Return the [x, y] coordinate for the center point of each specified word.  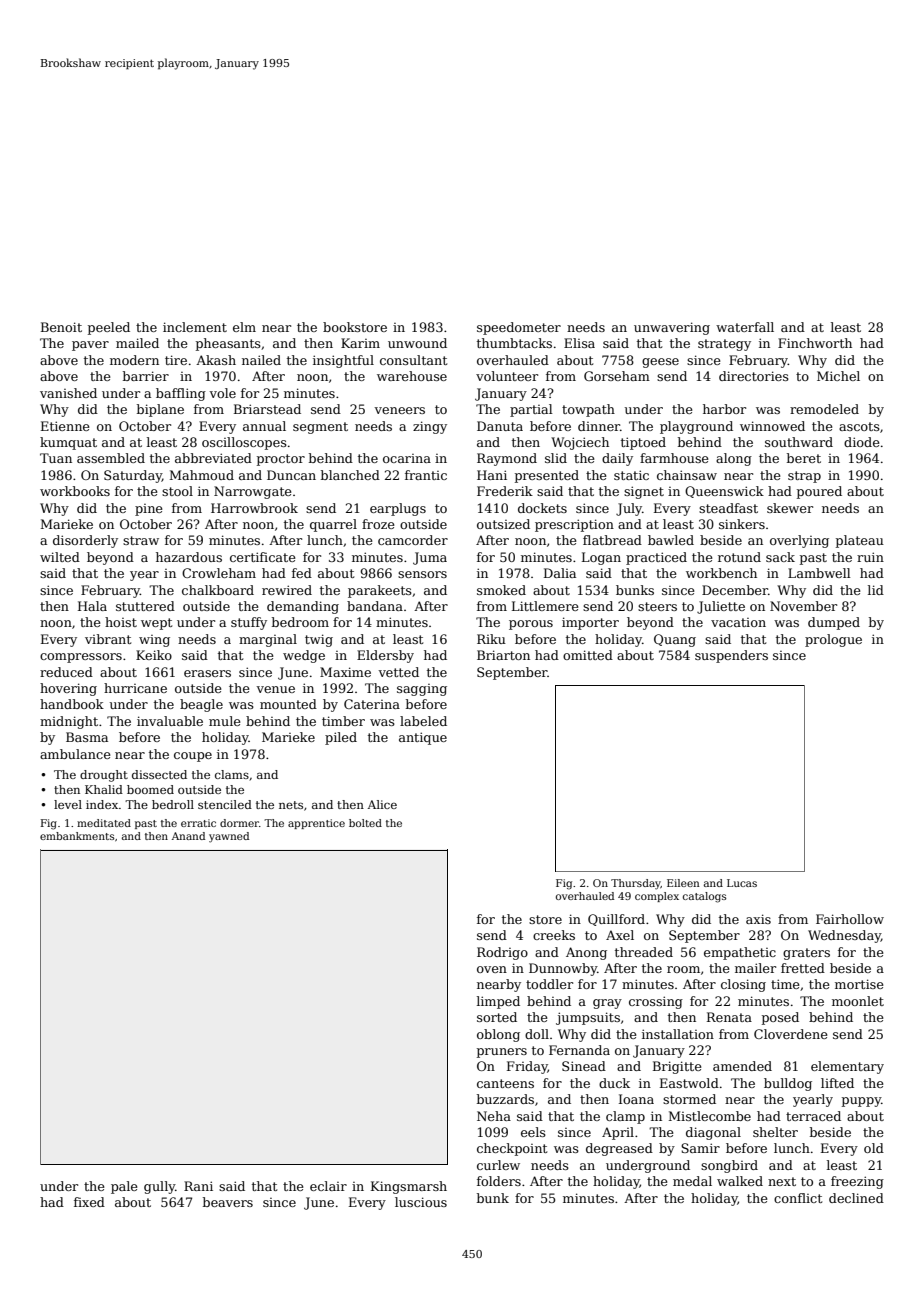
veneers [399, 410]
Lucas [742, 883]
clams [232, 774]
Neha [494, 1116]
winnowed [772, 426]
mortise [859, 984]
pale [124, 1187]
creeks [554, 935]
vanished [68, 393]
